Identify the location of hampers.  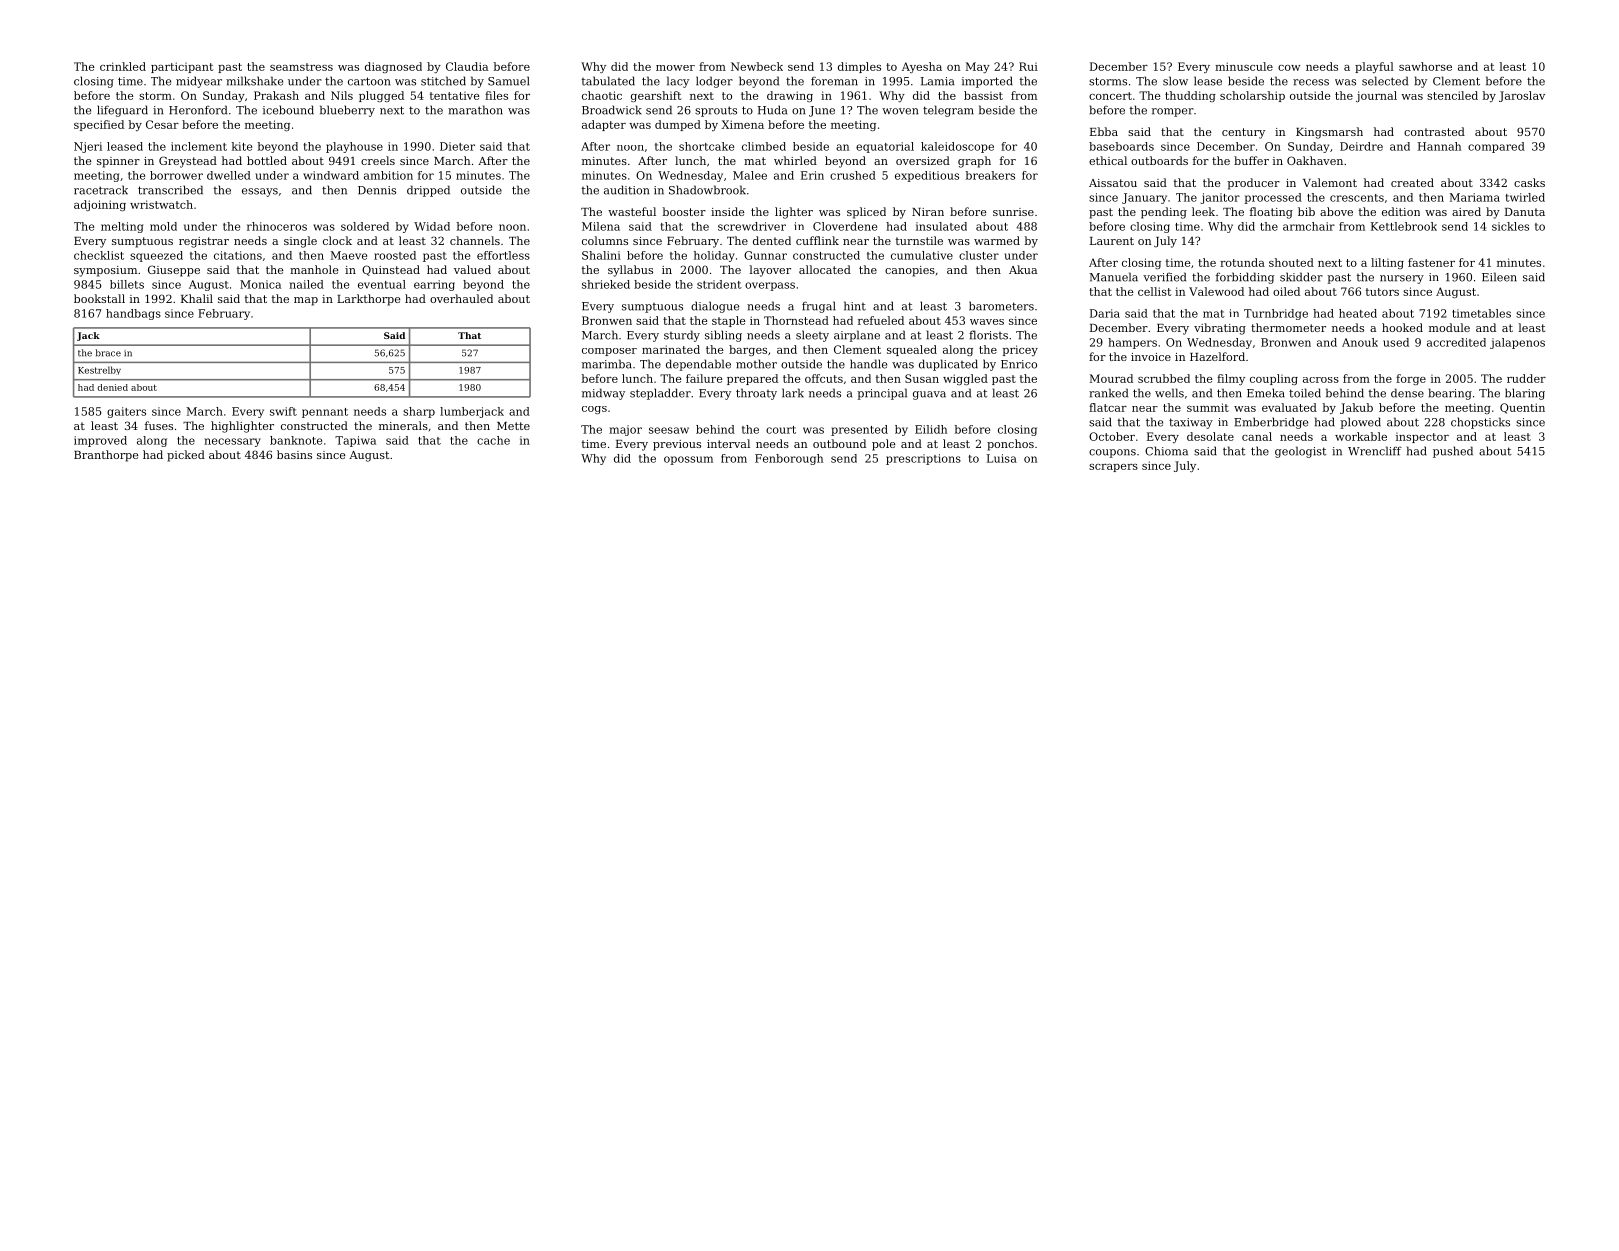
(1132, 343).
